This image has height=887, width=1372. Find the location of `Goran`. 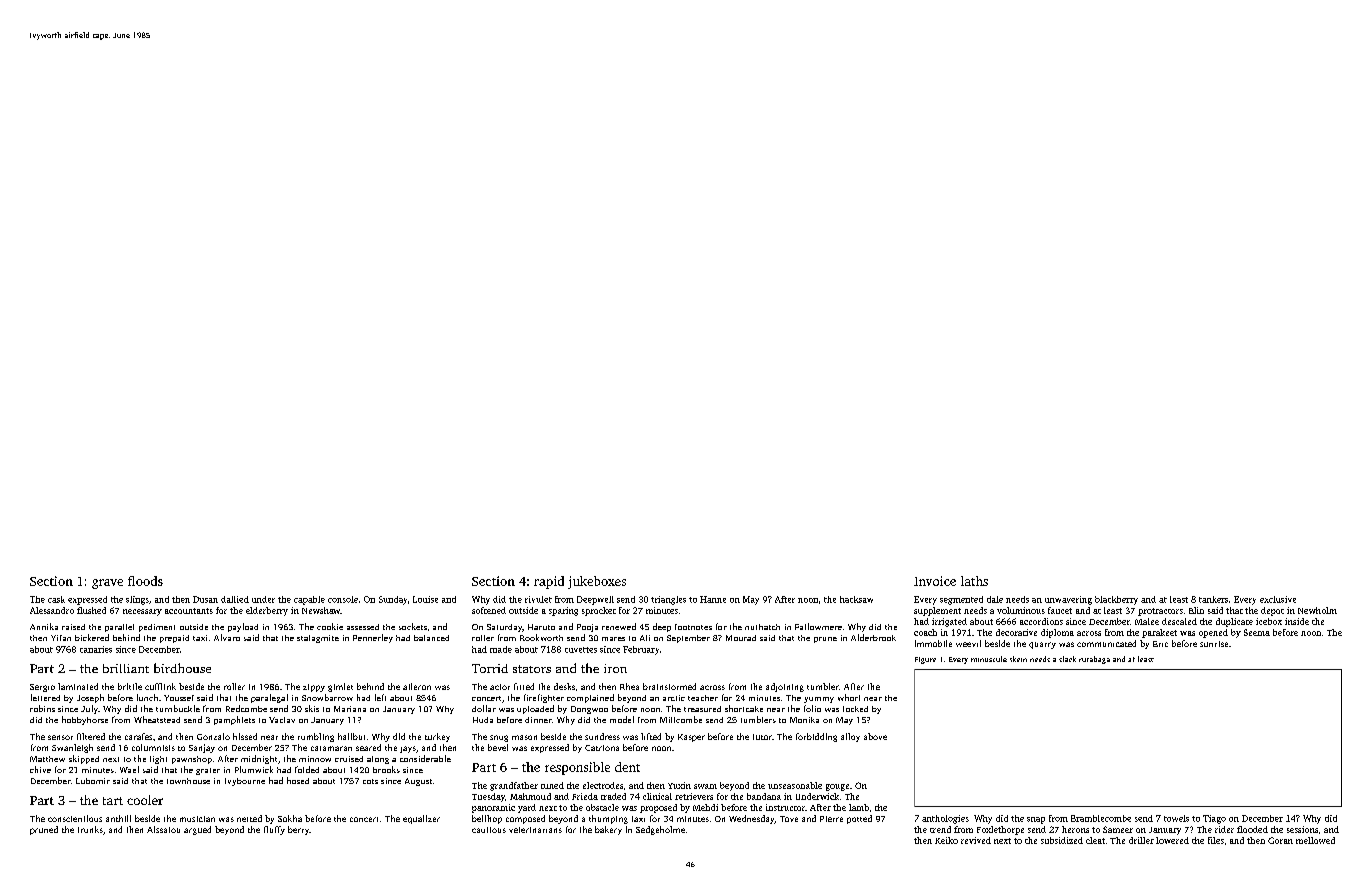

Goran is located at coordinates (1280, 840).
